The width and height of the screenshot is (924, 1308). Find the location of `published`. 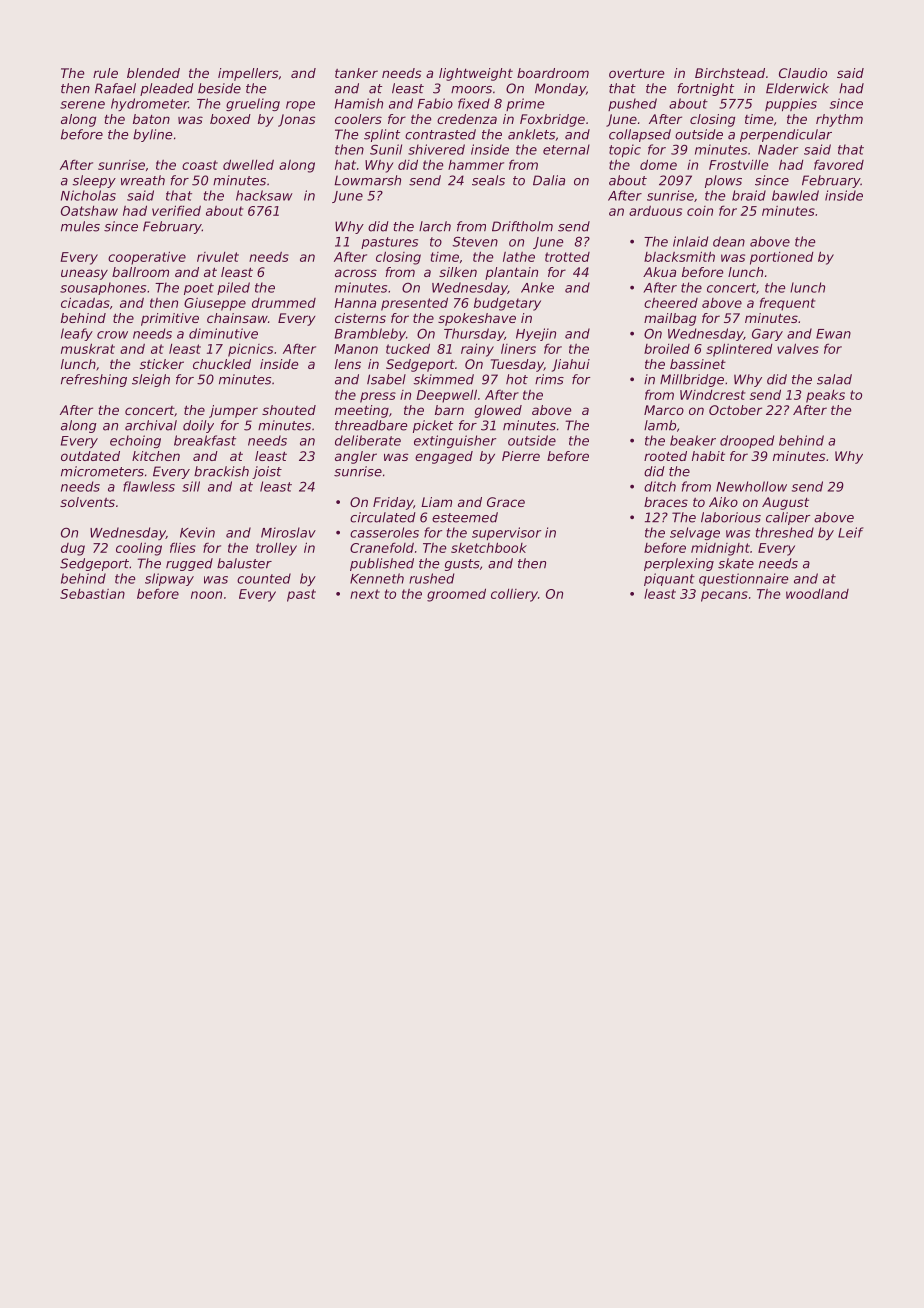

published is located at coordinates (382, 564).
